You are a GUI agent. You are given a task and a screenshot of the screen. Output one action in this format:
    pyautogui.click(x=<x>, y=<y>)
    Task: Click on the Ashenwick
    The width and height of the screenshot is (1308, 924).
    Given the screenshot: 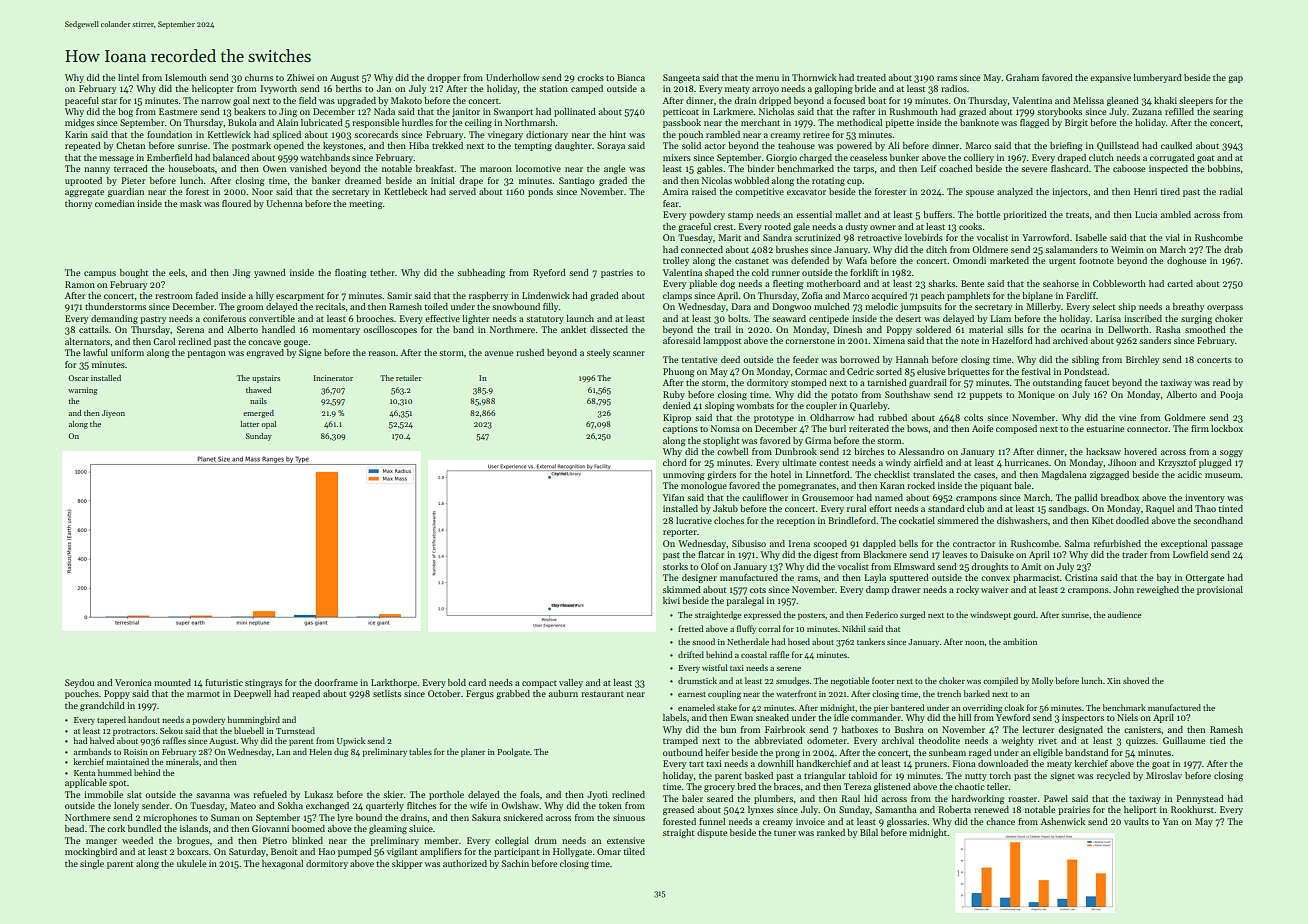 What is the action you would take?
    pyautogui.click(x=1063, y=821)
